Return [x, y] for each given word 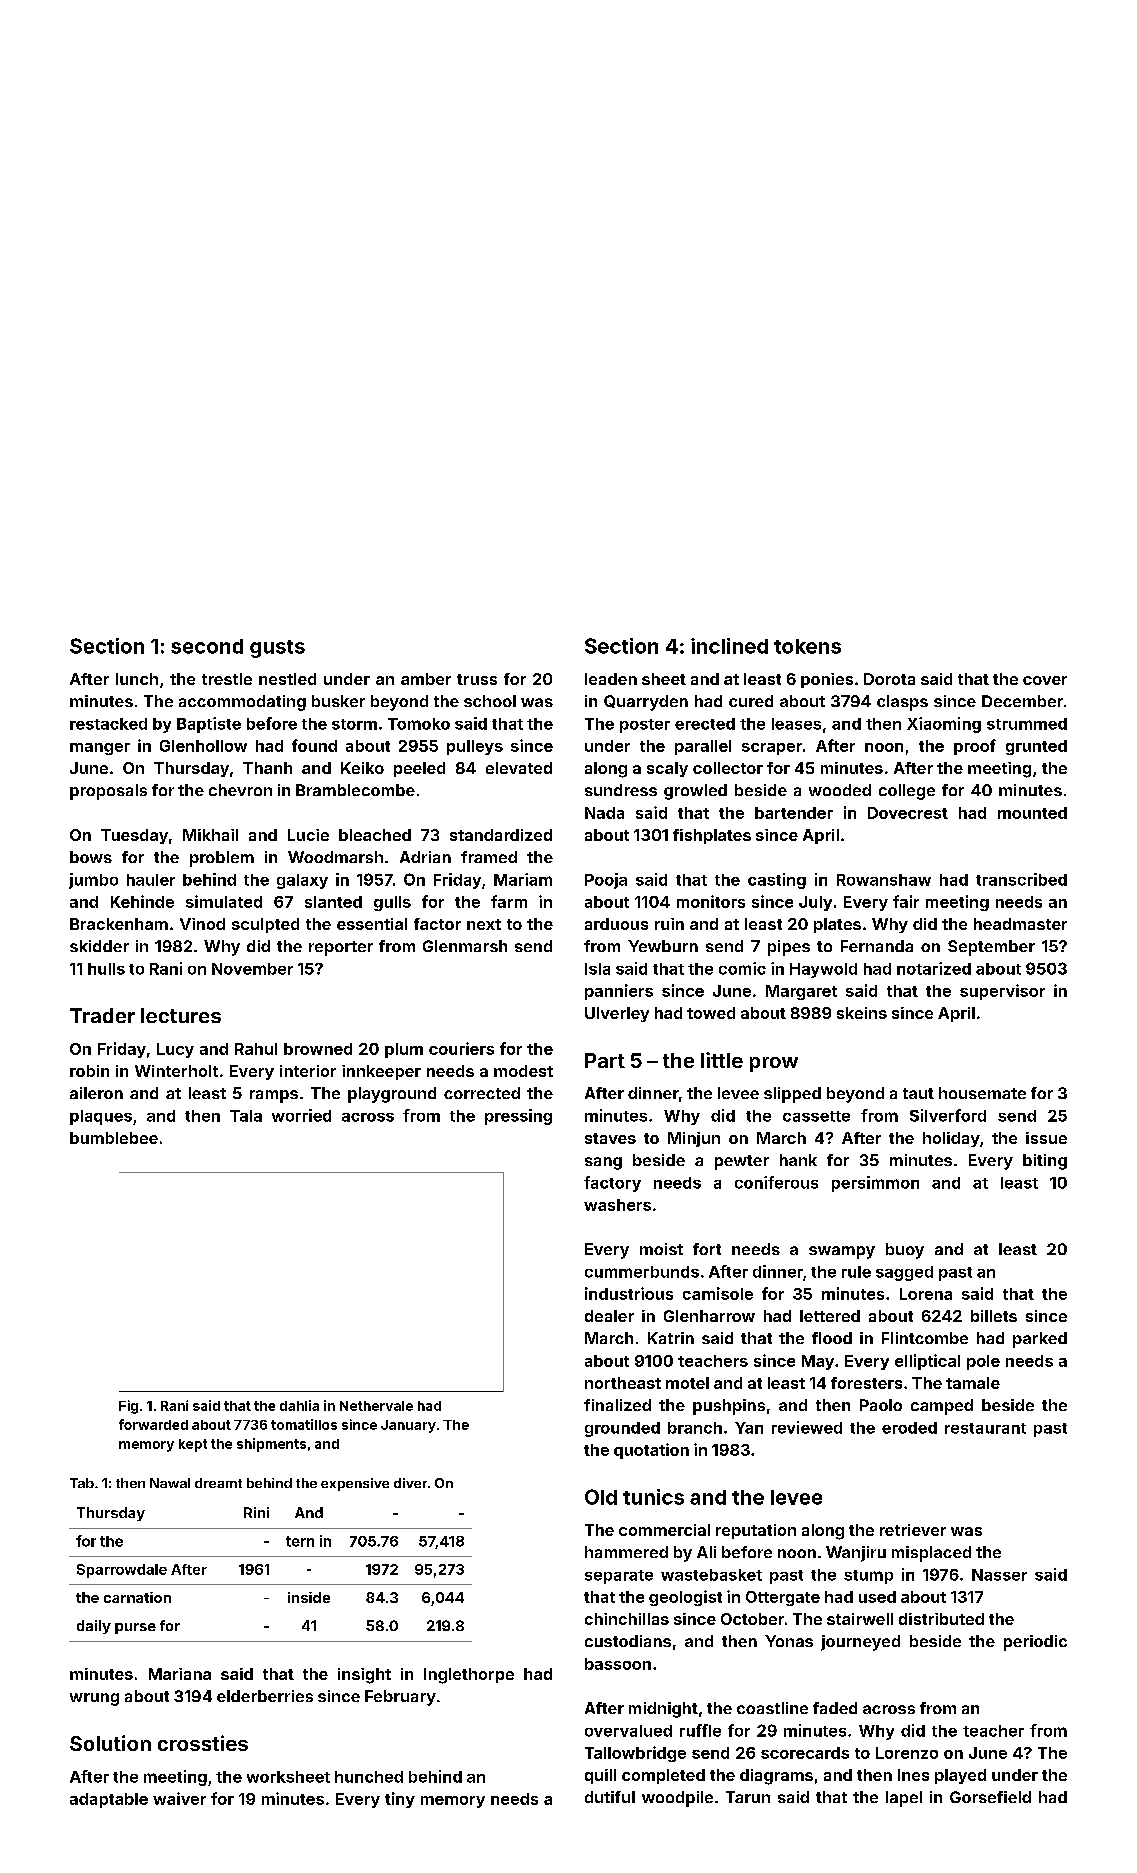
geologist [685, 1598]
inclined [729, 646]
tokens [807, 646]
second [207, 646]
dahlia [299, 1405]
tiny [400, 1800]
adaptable [109, 1800]
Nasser [999, 1575]
